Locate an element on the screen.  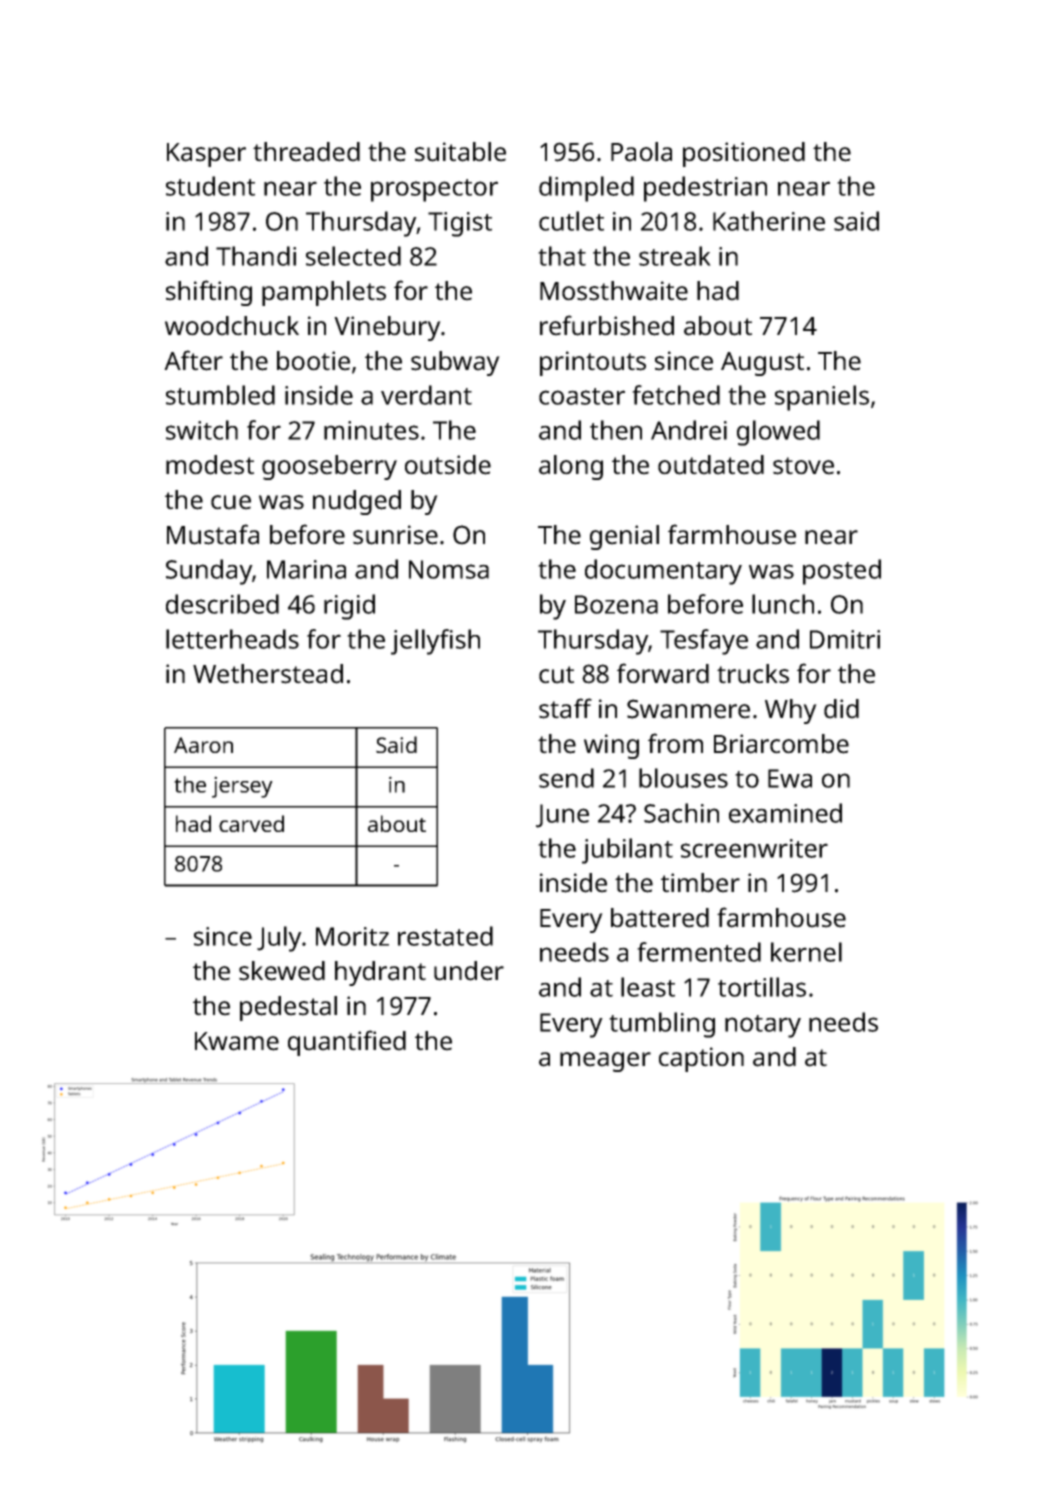
positioned is located at coordinates (744, 154).
